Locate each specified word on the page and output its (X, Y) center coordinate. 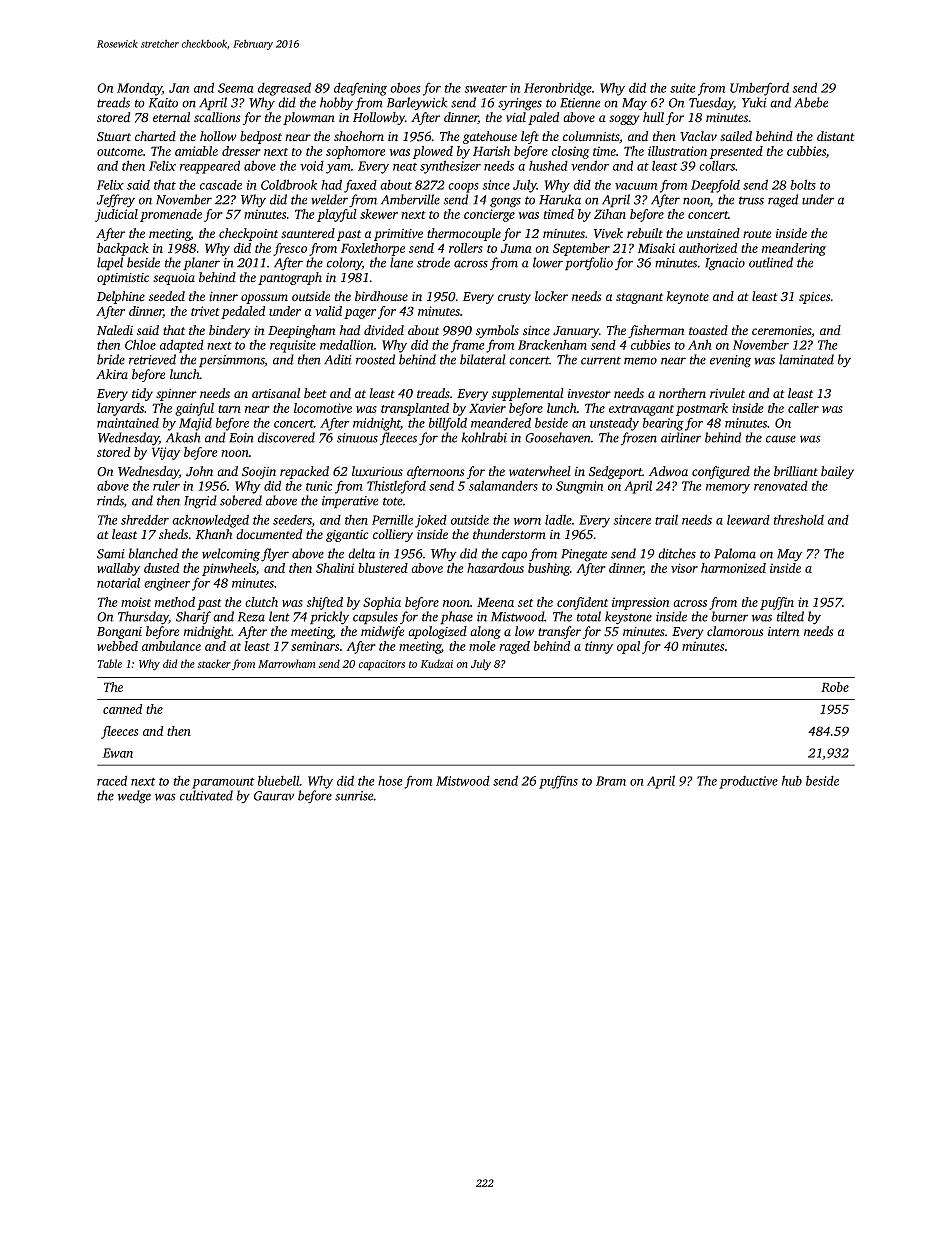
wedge (134, 797)
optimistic (123, 279)
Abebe (811, 102)
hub (792, 780)
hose (390, 781)
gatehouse (490, 137)
